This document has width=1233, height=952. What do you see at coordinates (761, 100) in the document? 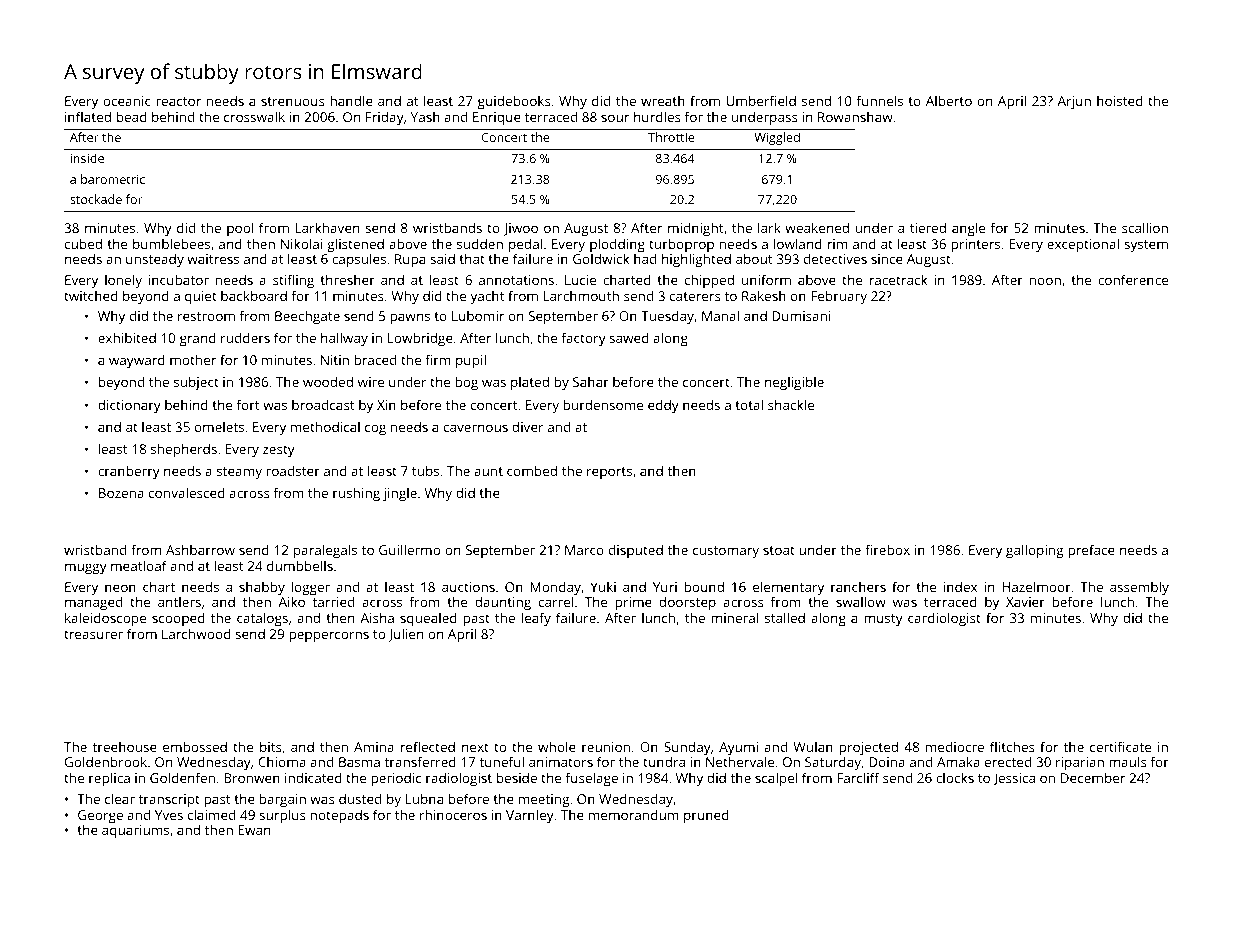
I see `Umberfield` at bounding box center [761, 100].
